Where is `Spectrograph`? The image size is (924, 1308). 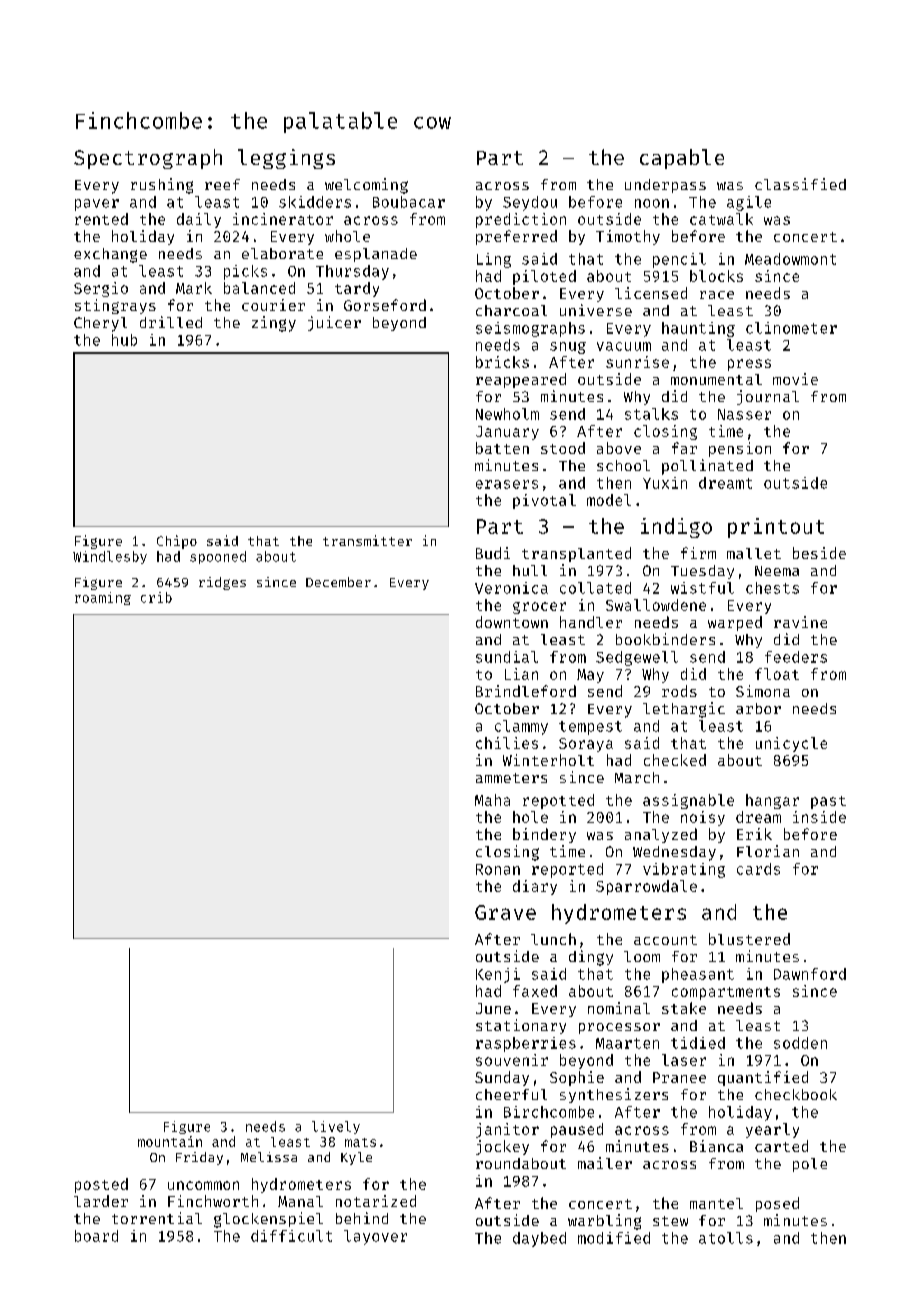 Spectrograph is located at coordinates (148, 159).
